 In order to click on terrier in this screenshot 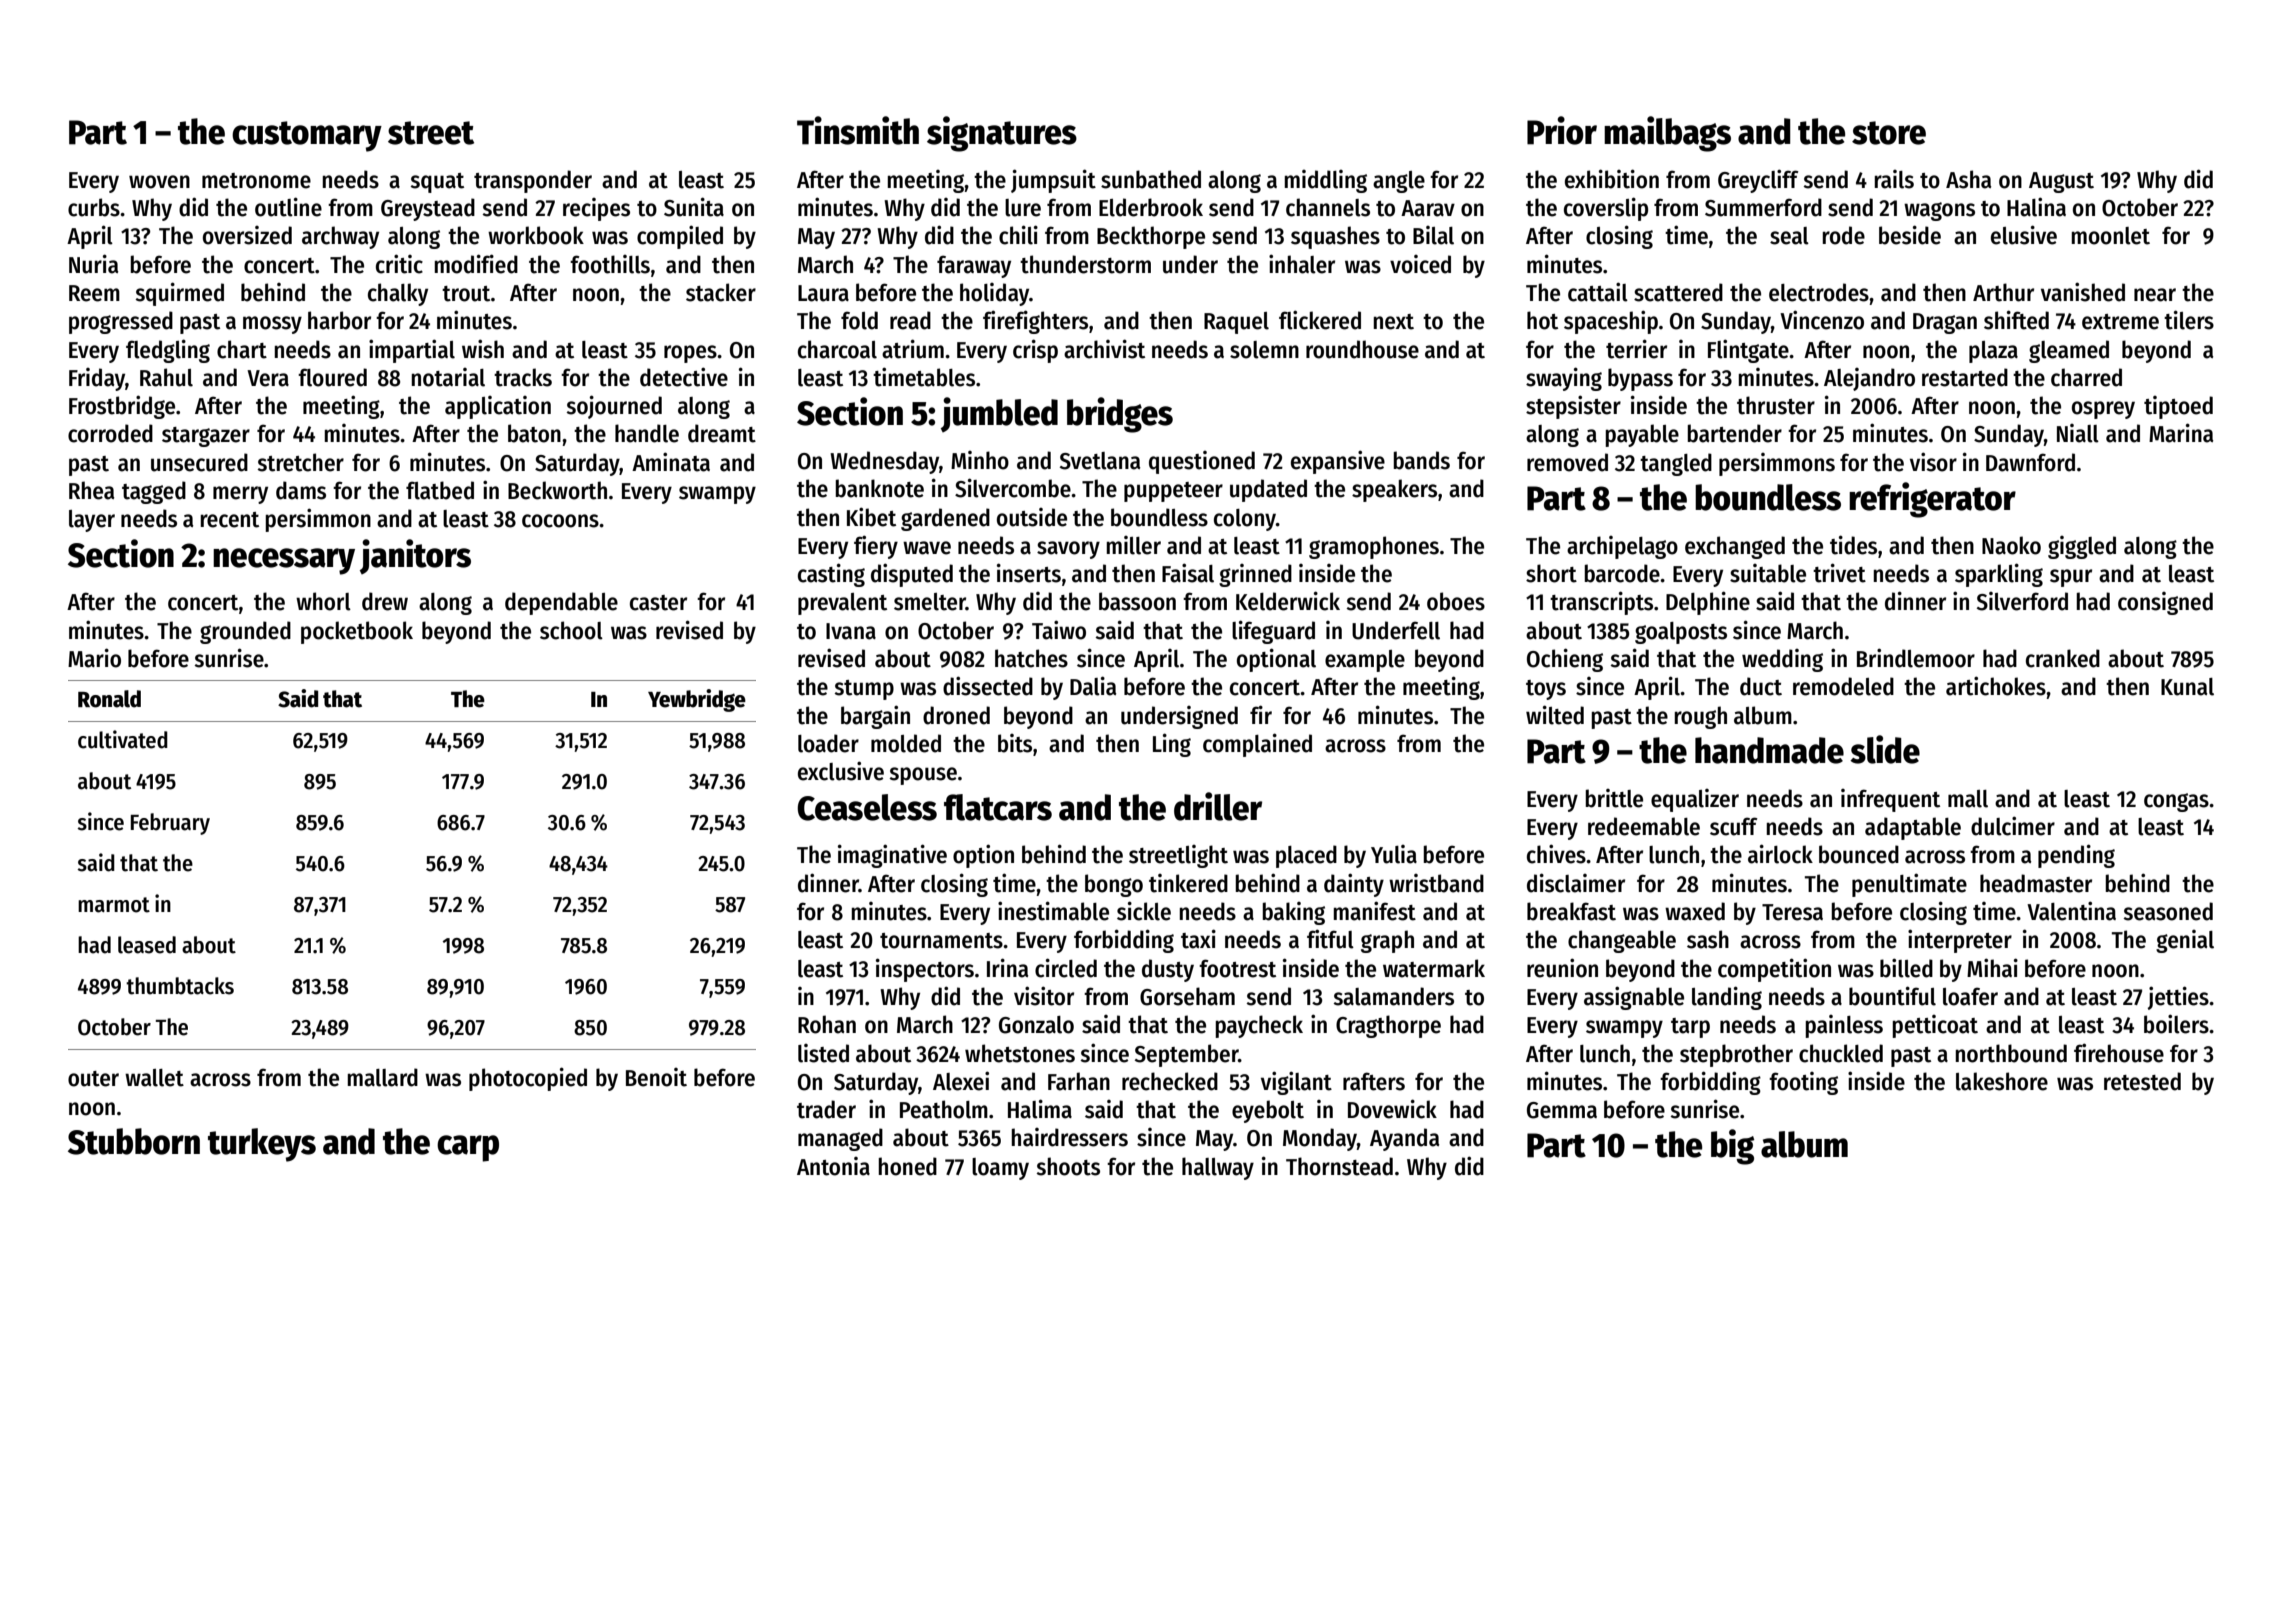, I will do `click(1636, 349)`.
